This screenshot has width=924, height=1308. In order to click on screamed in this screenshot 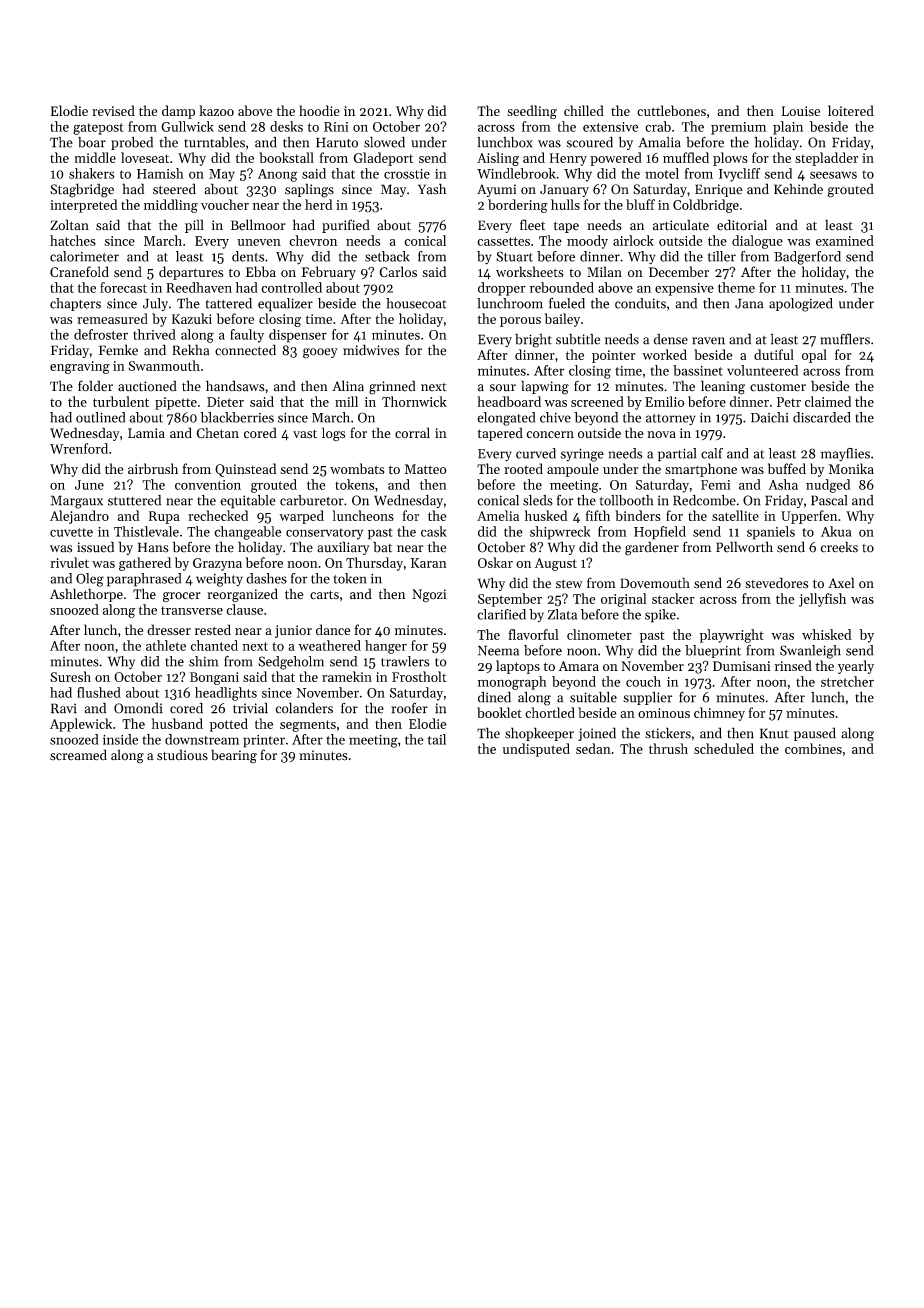, I will do `click(78, 755)`.
